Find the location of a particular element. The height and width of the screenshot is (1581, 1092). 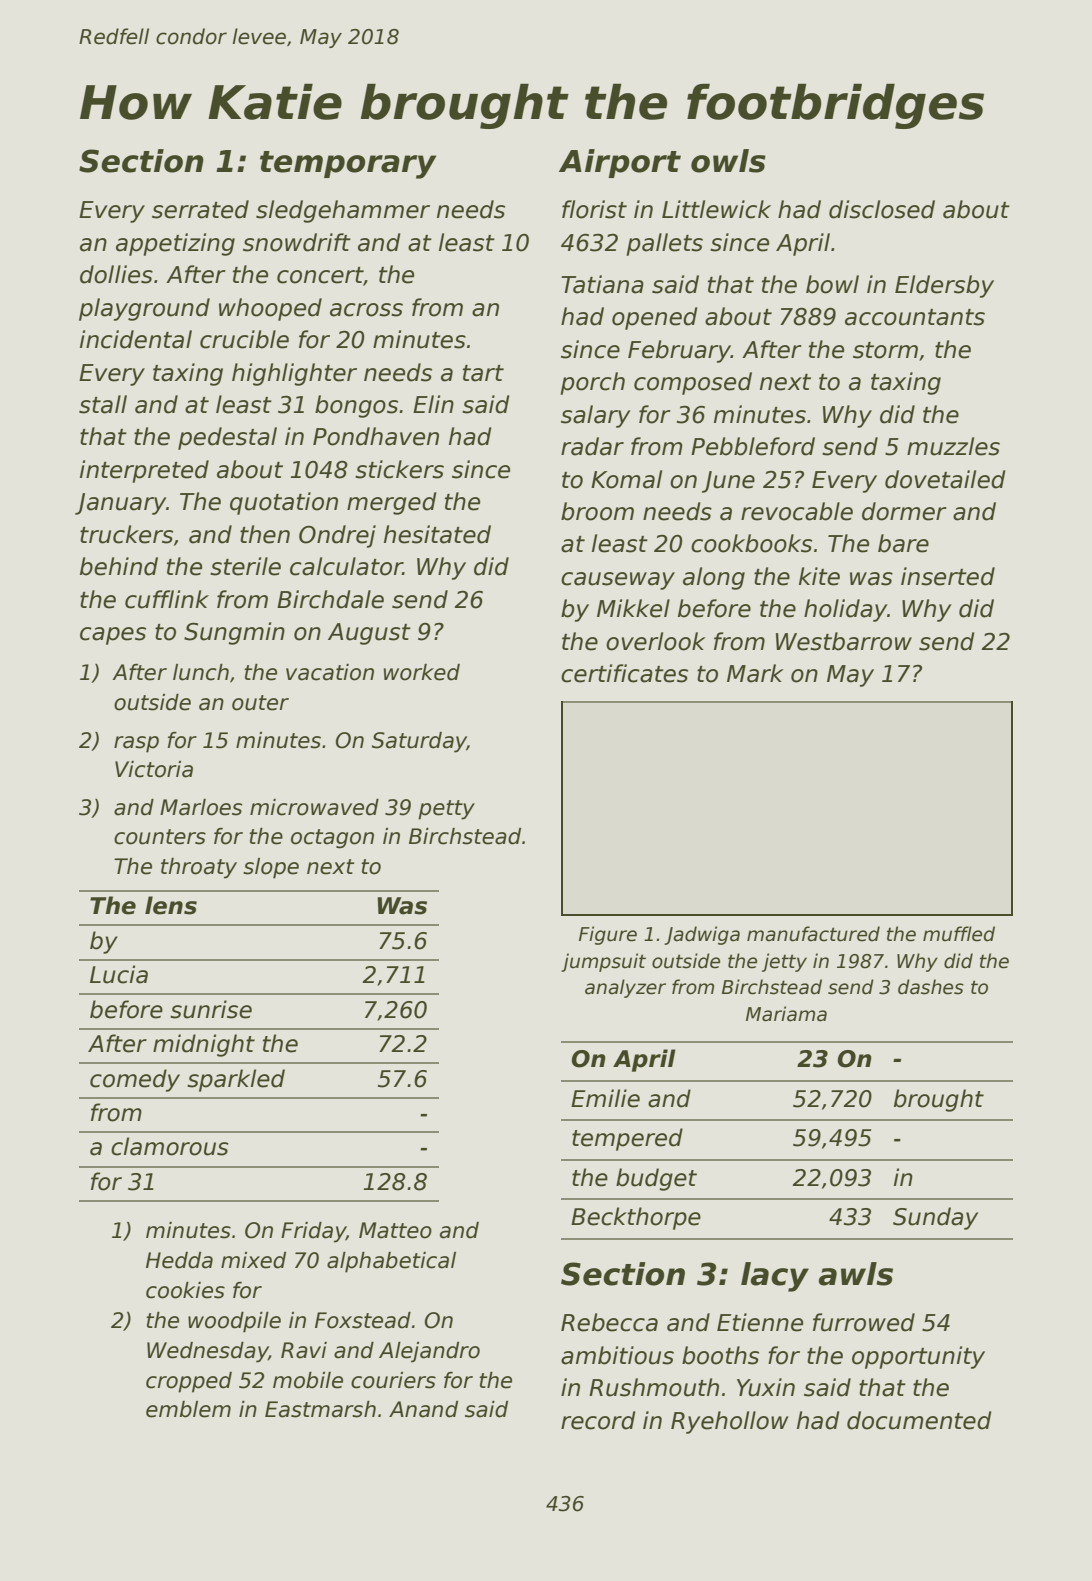

dollies is located at coordinates (116, 274).
